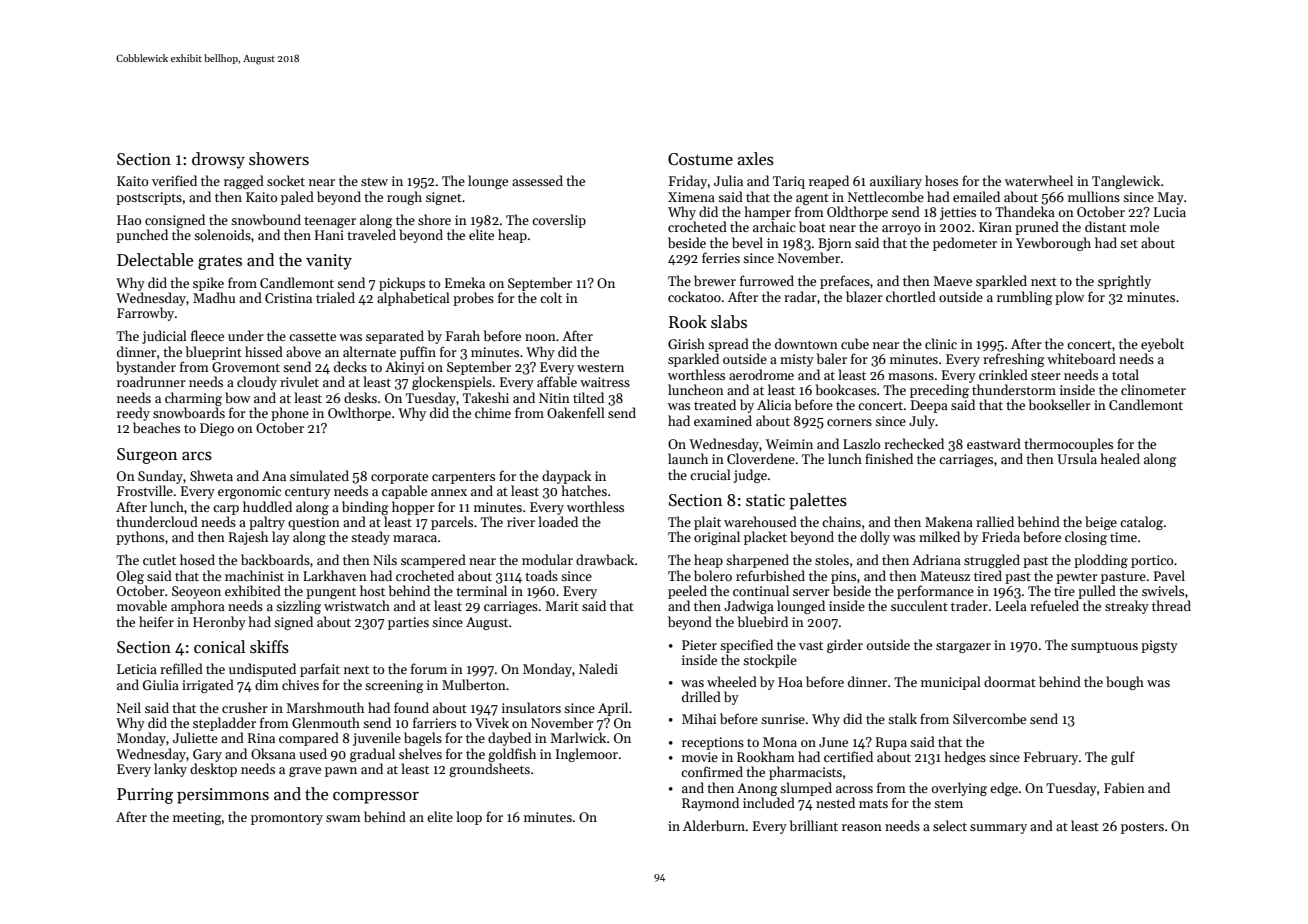  I want to click on Tanglewick, so click(1126, 182).
